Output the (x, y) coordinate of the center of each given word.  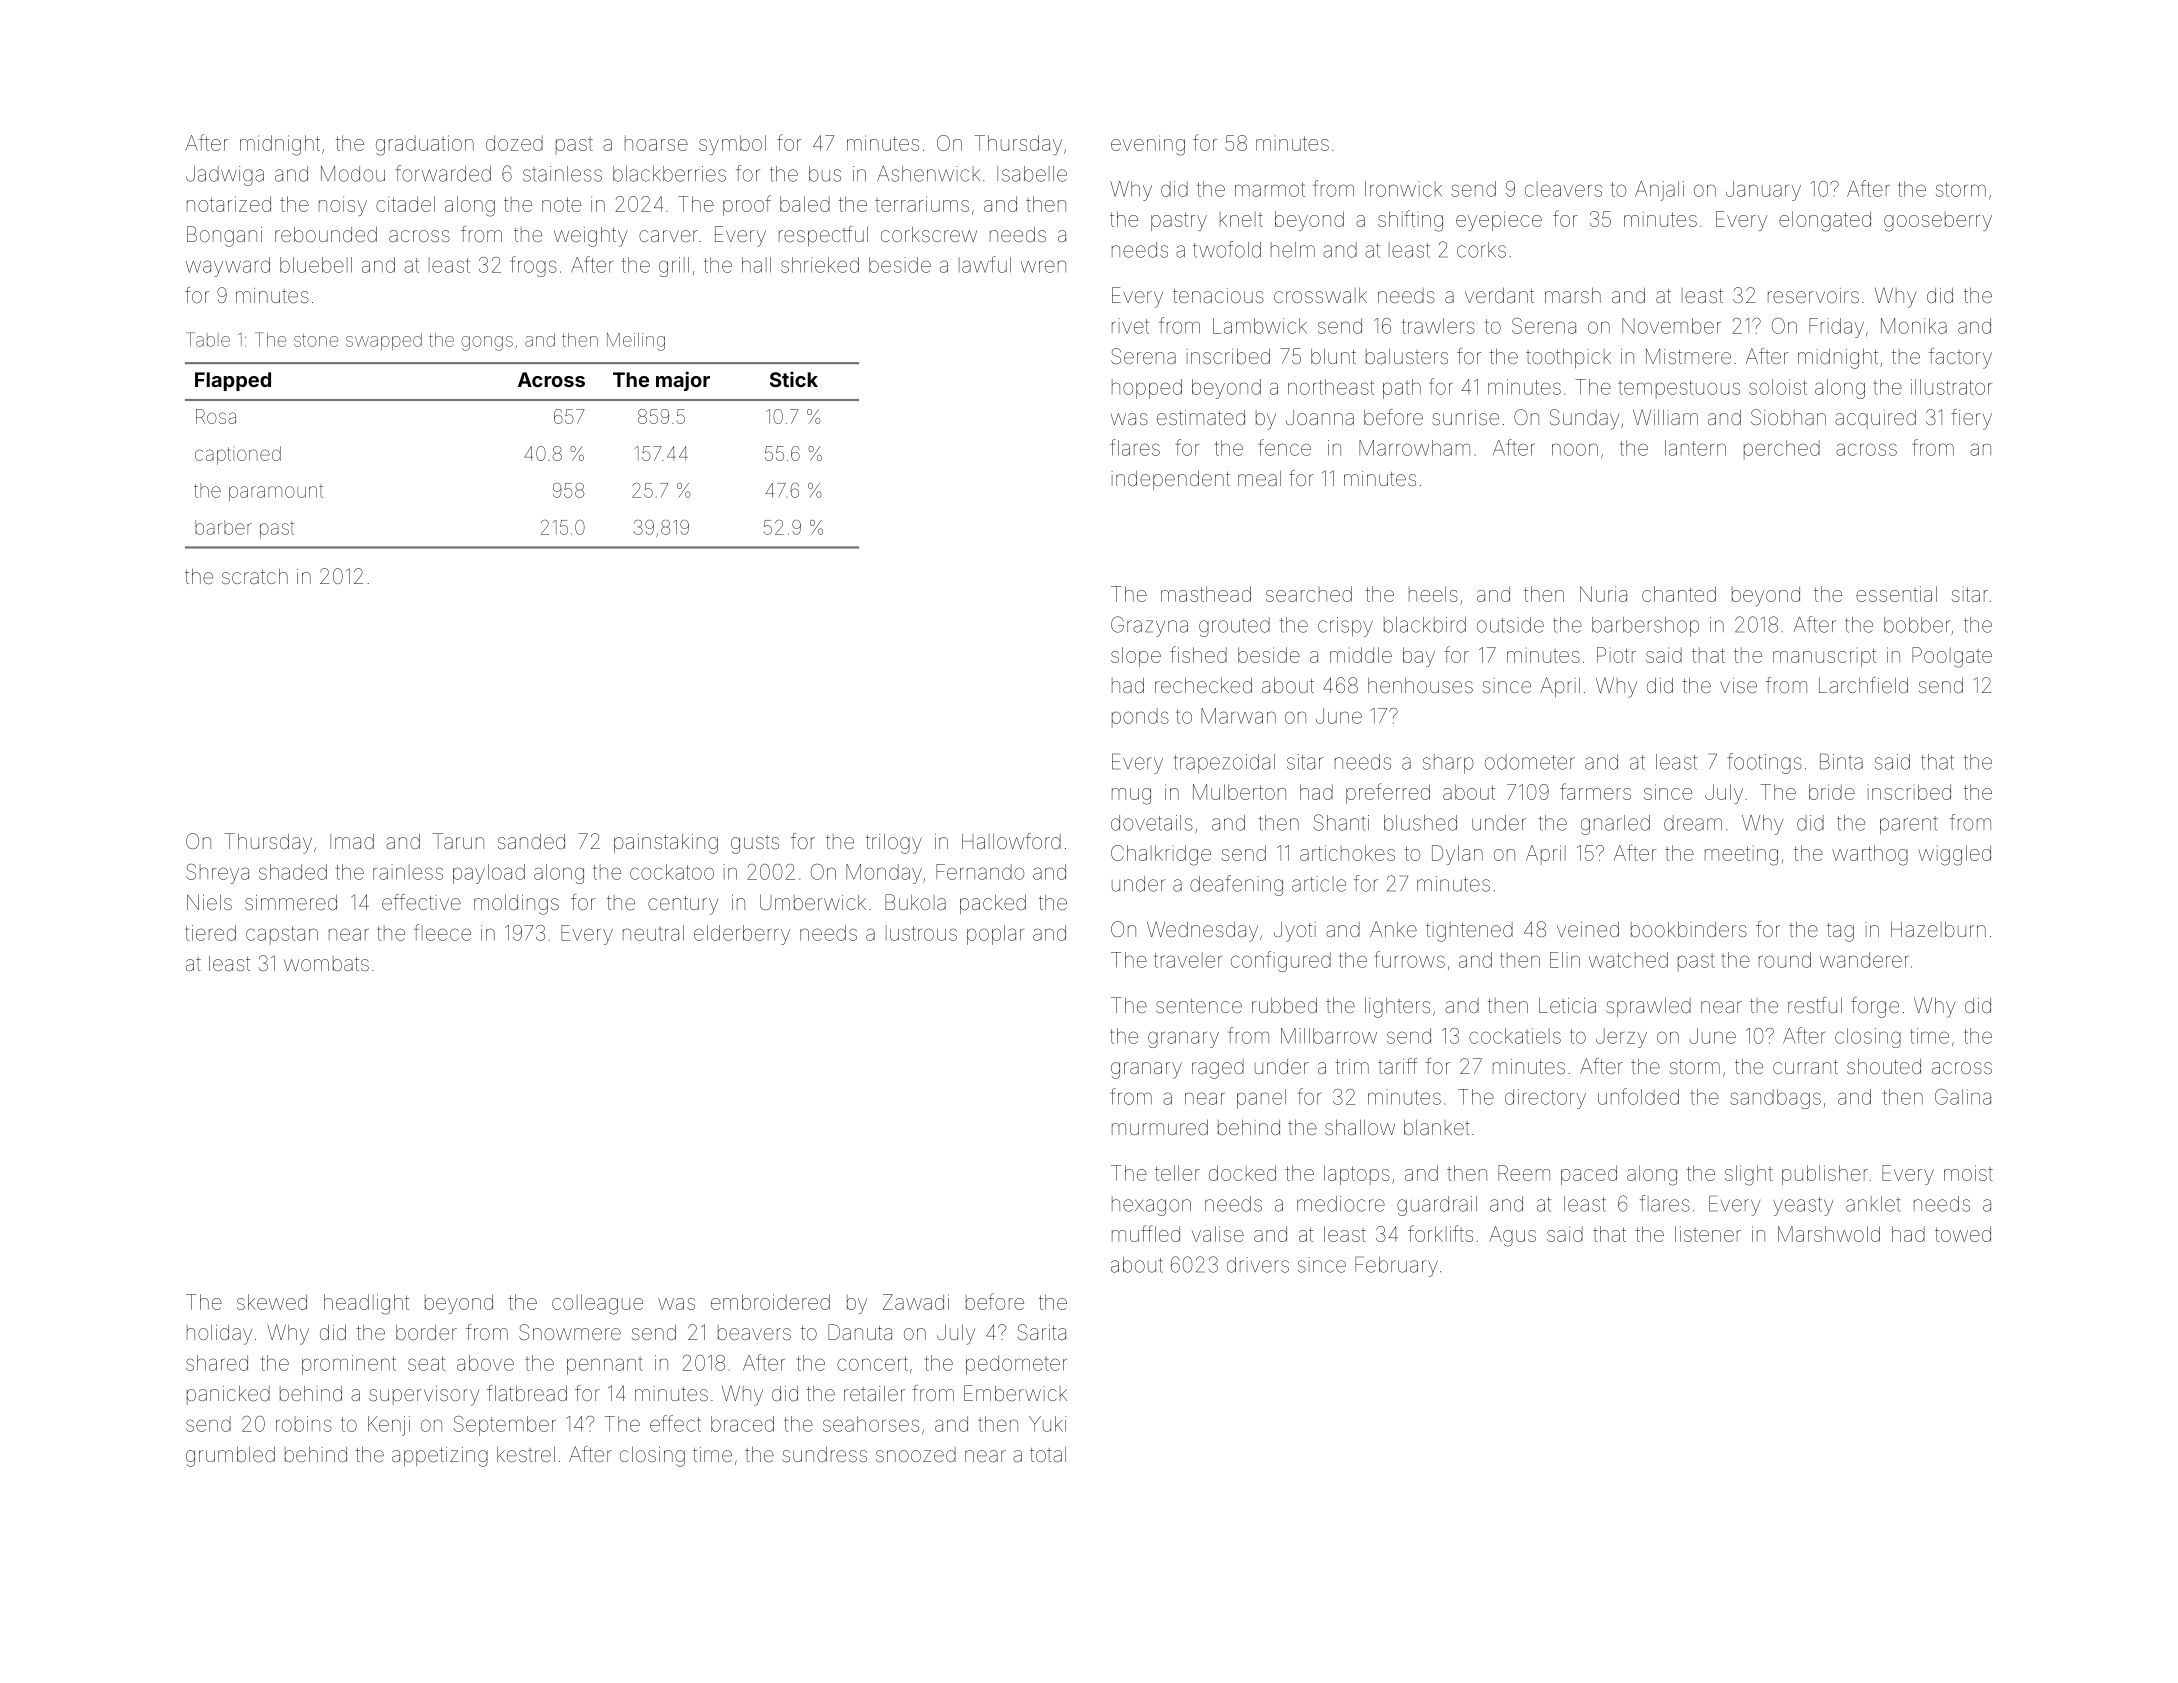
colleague (597, 1304)
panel (1261, 1099)
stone (316, 340)
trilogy (894, 844)
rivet (1130, 326)
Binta (1841, 761)
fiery (1971, 419)
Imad (352, 841)
